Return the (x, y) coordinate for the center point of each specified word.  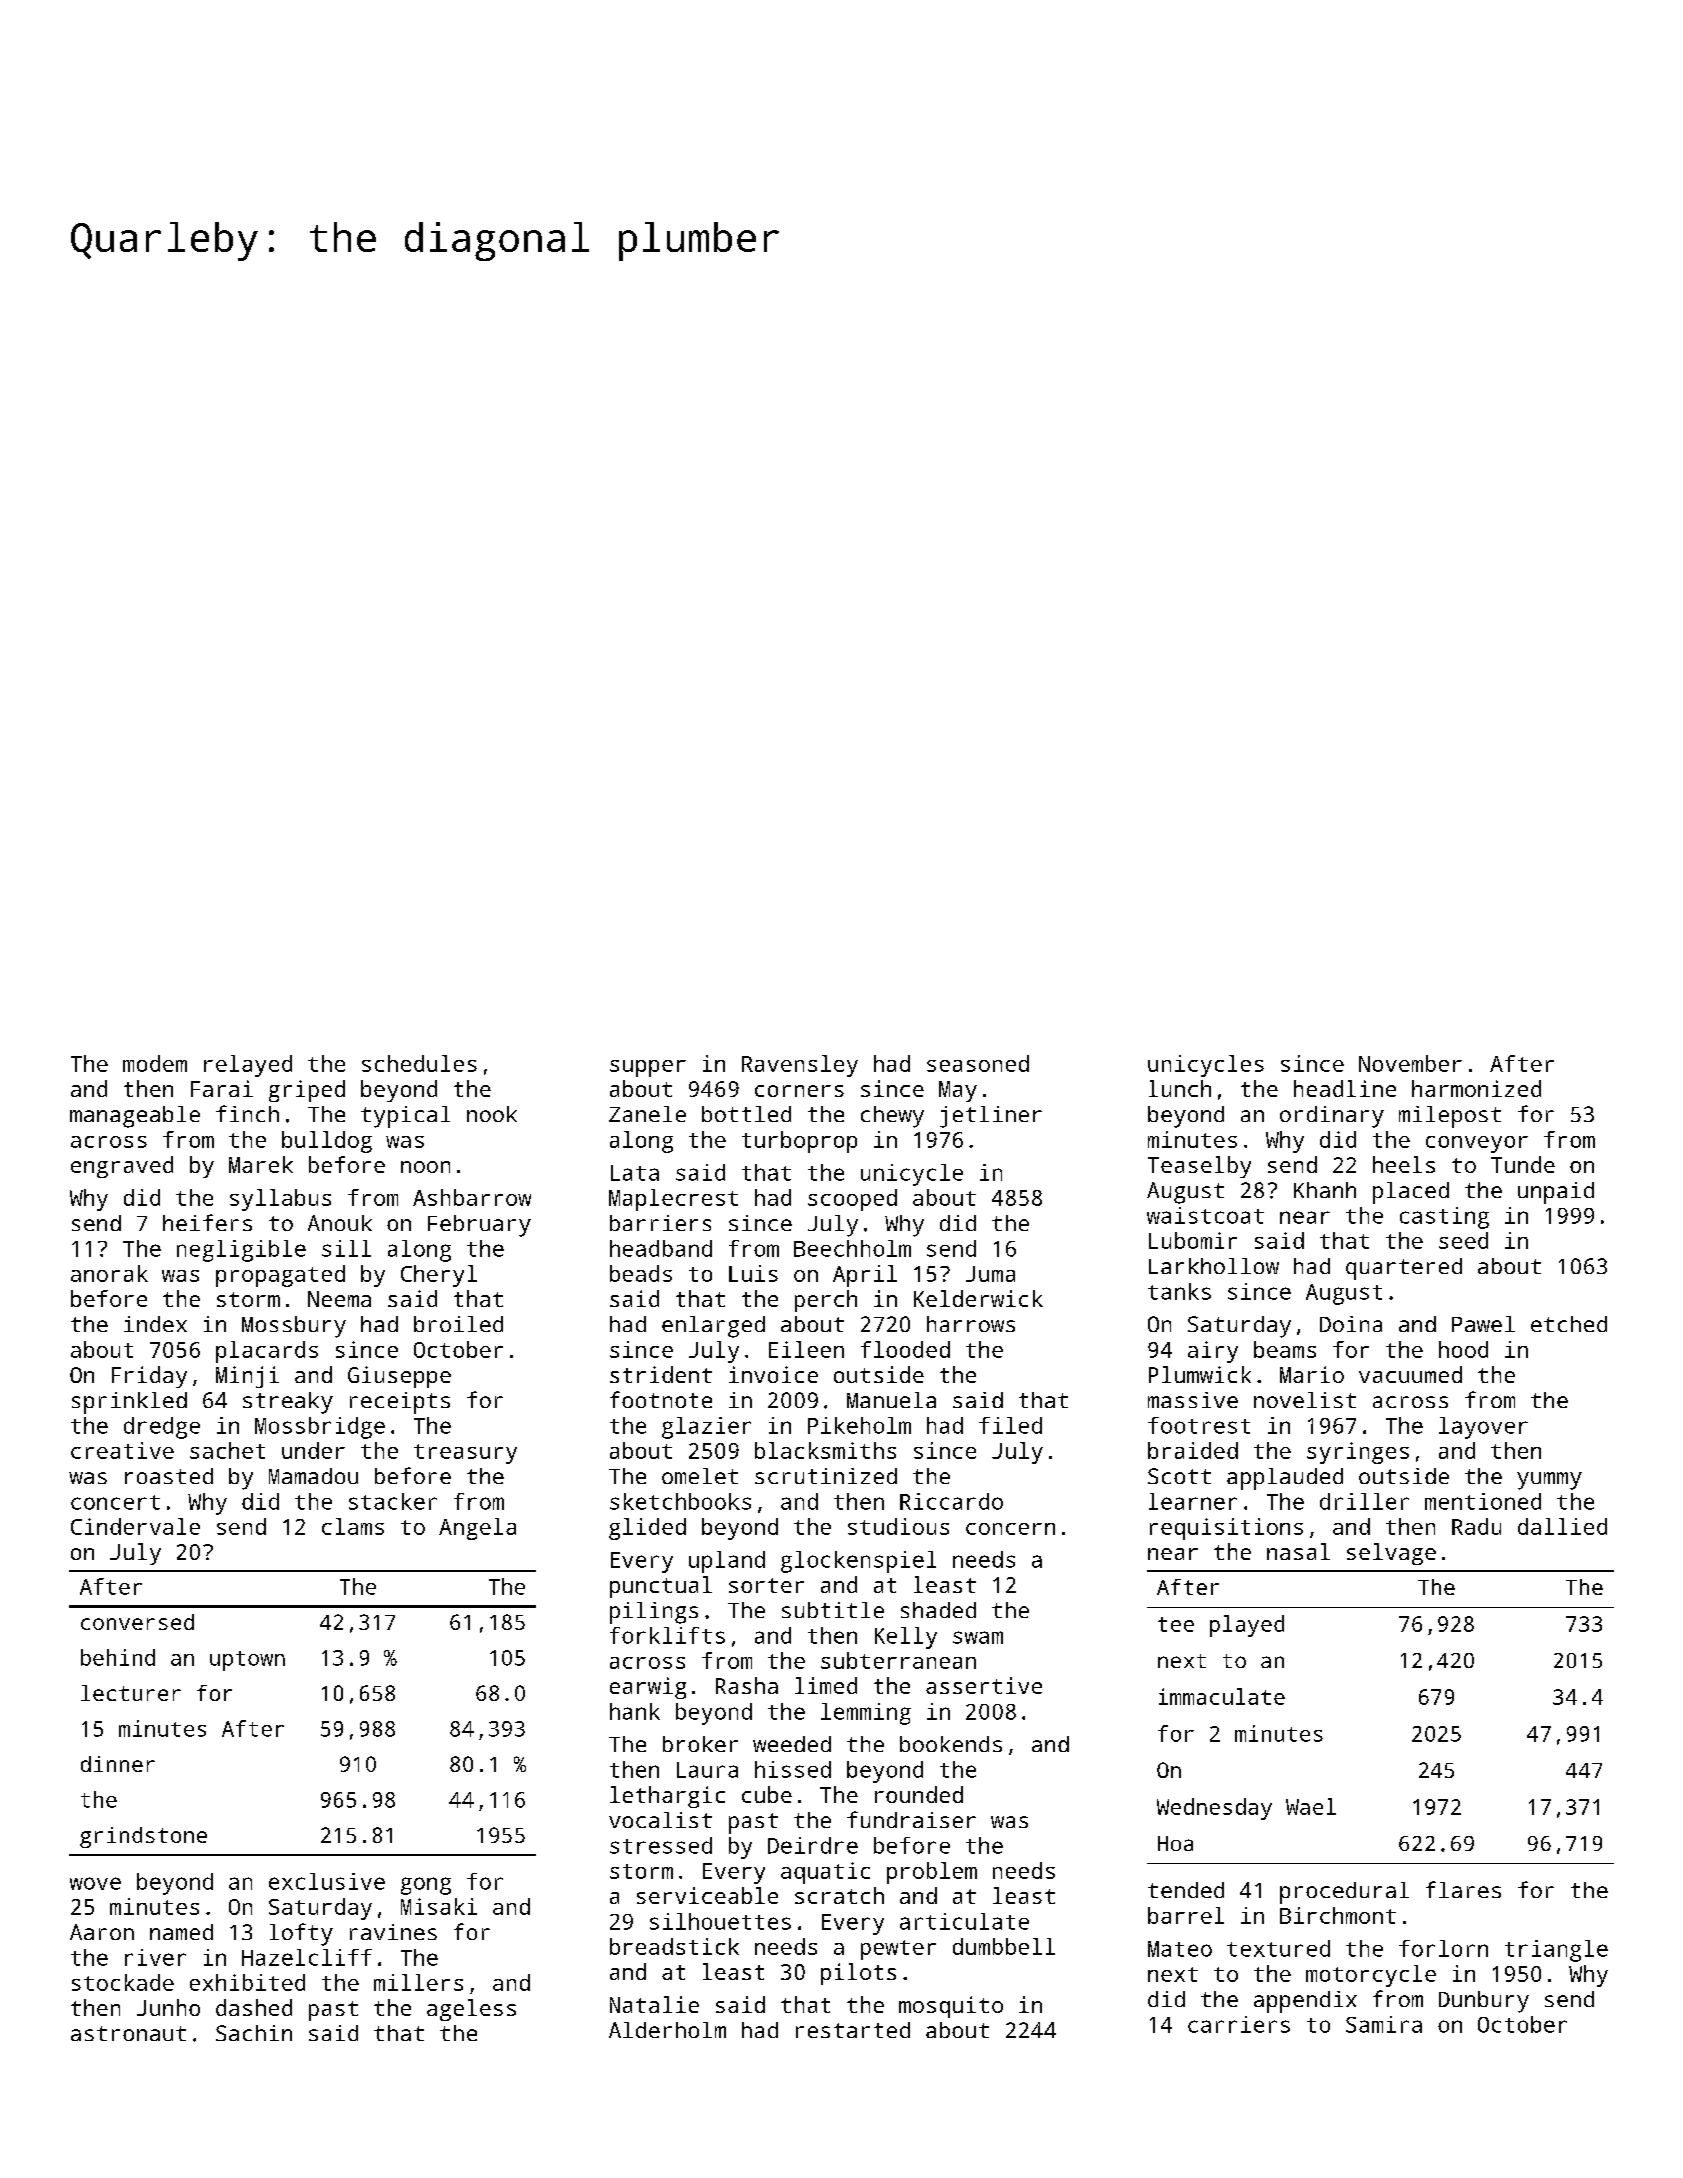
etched (1569, 1324)
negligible (241, 1251)
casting (1444, 1218)
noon (425, 1167)
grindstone (143, 1837)
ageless (471, 2010)
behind (118, 1657)
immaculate (1222, 1696)
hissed (793, 1769)
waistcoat (1205, 1215)
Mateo (1180, 1949)
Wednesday (1214, 1809)
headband (661, 1248)
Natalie (654, 2004)
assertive (984, 1685)
